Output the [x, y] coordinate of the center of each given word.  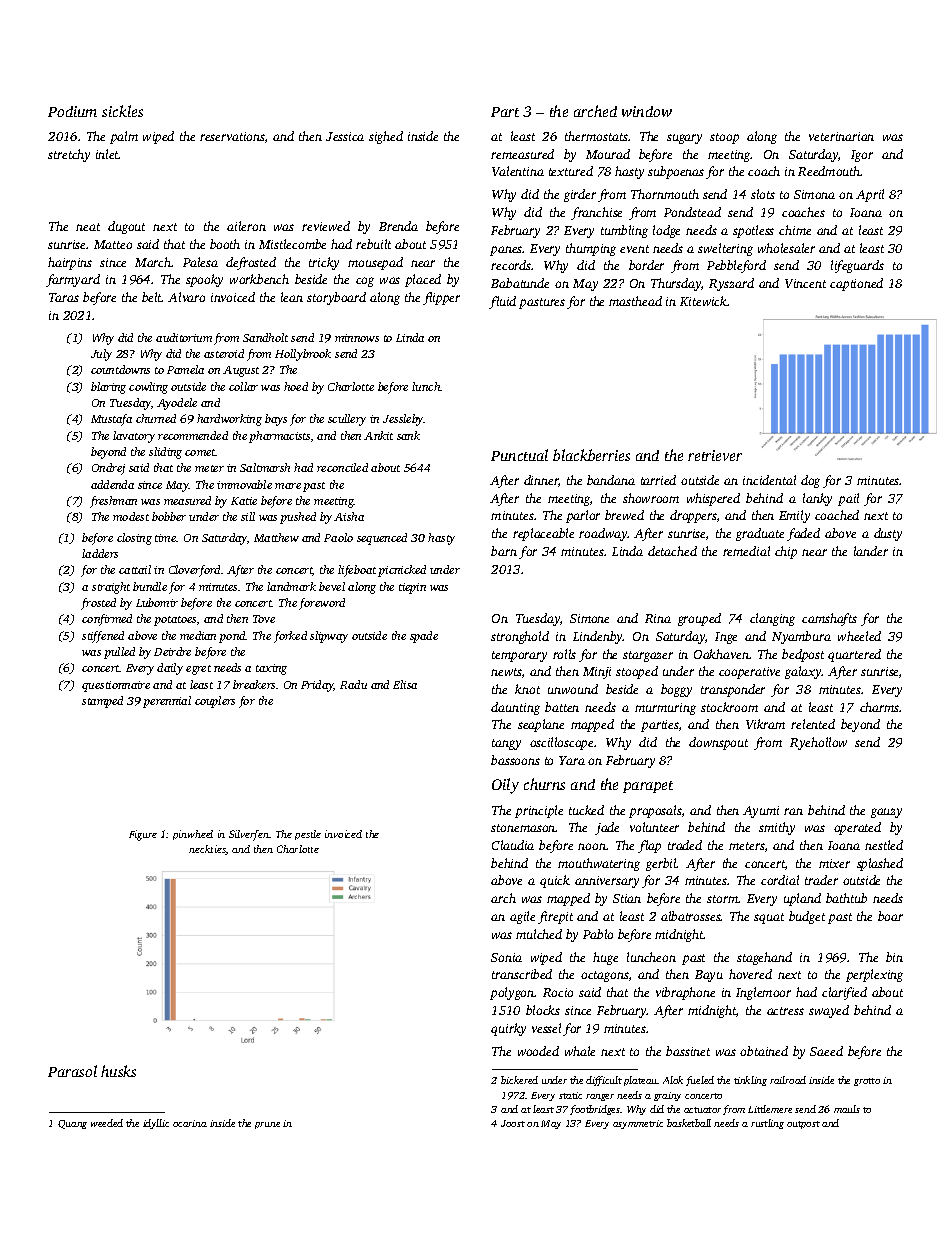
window [647, 111]
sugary [684, 139]
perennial [167, 702]
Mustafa [111, 420]
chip [786, 552]
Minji [597, 673]
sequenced [382, 539]
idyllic [156, 1124]
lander [871, 551]
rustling [767, 1124]
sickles [122, 111]
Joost [513, 1123]
